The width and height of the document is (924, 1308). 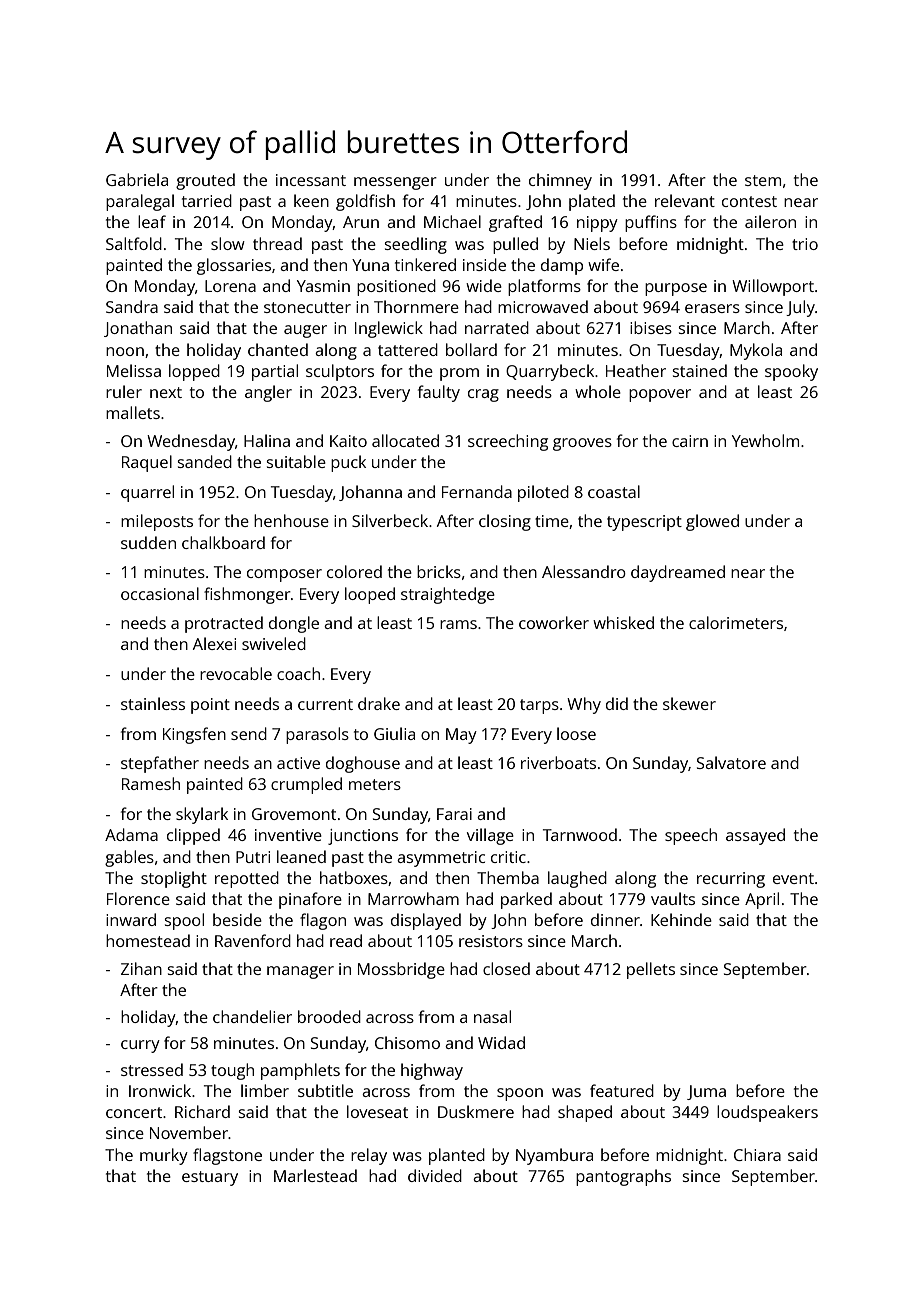 What do you see at coordinates (731, 762) in the document?
I see `Salvatore` at bounding box center [731, 762].
